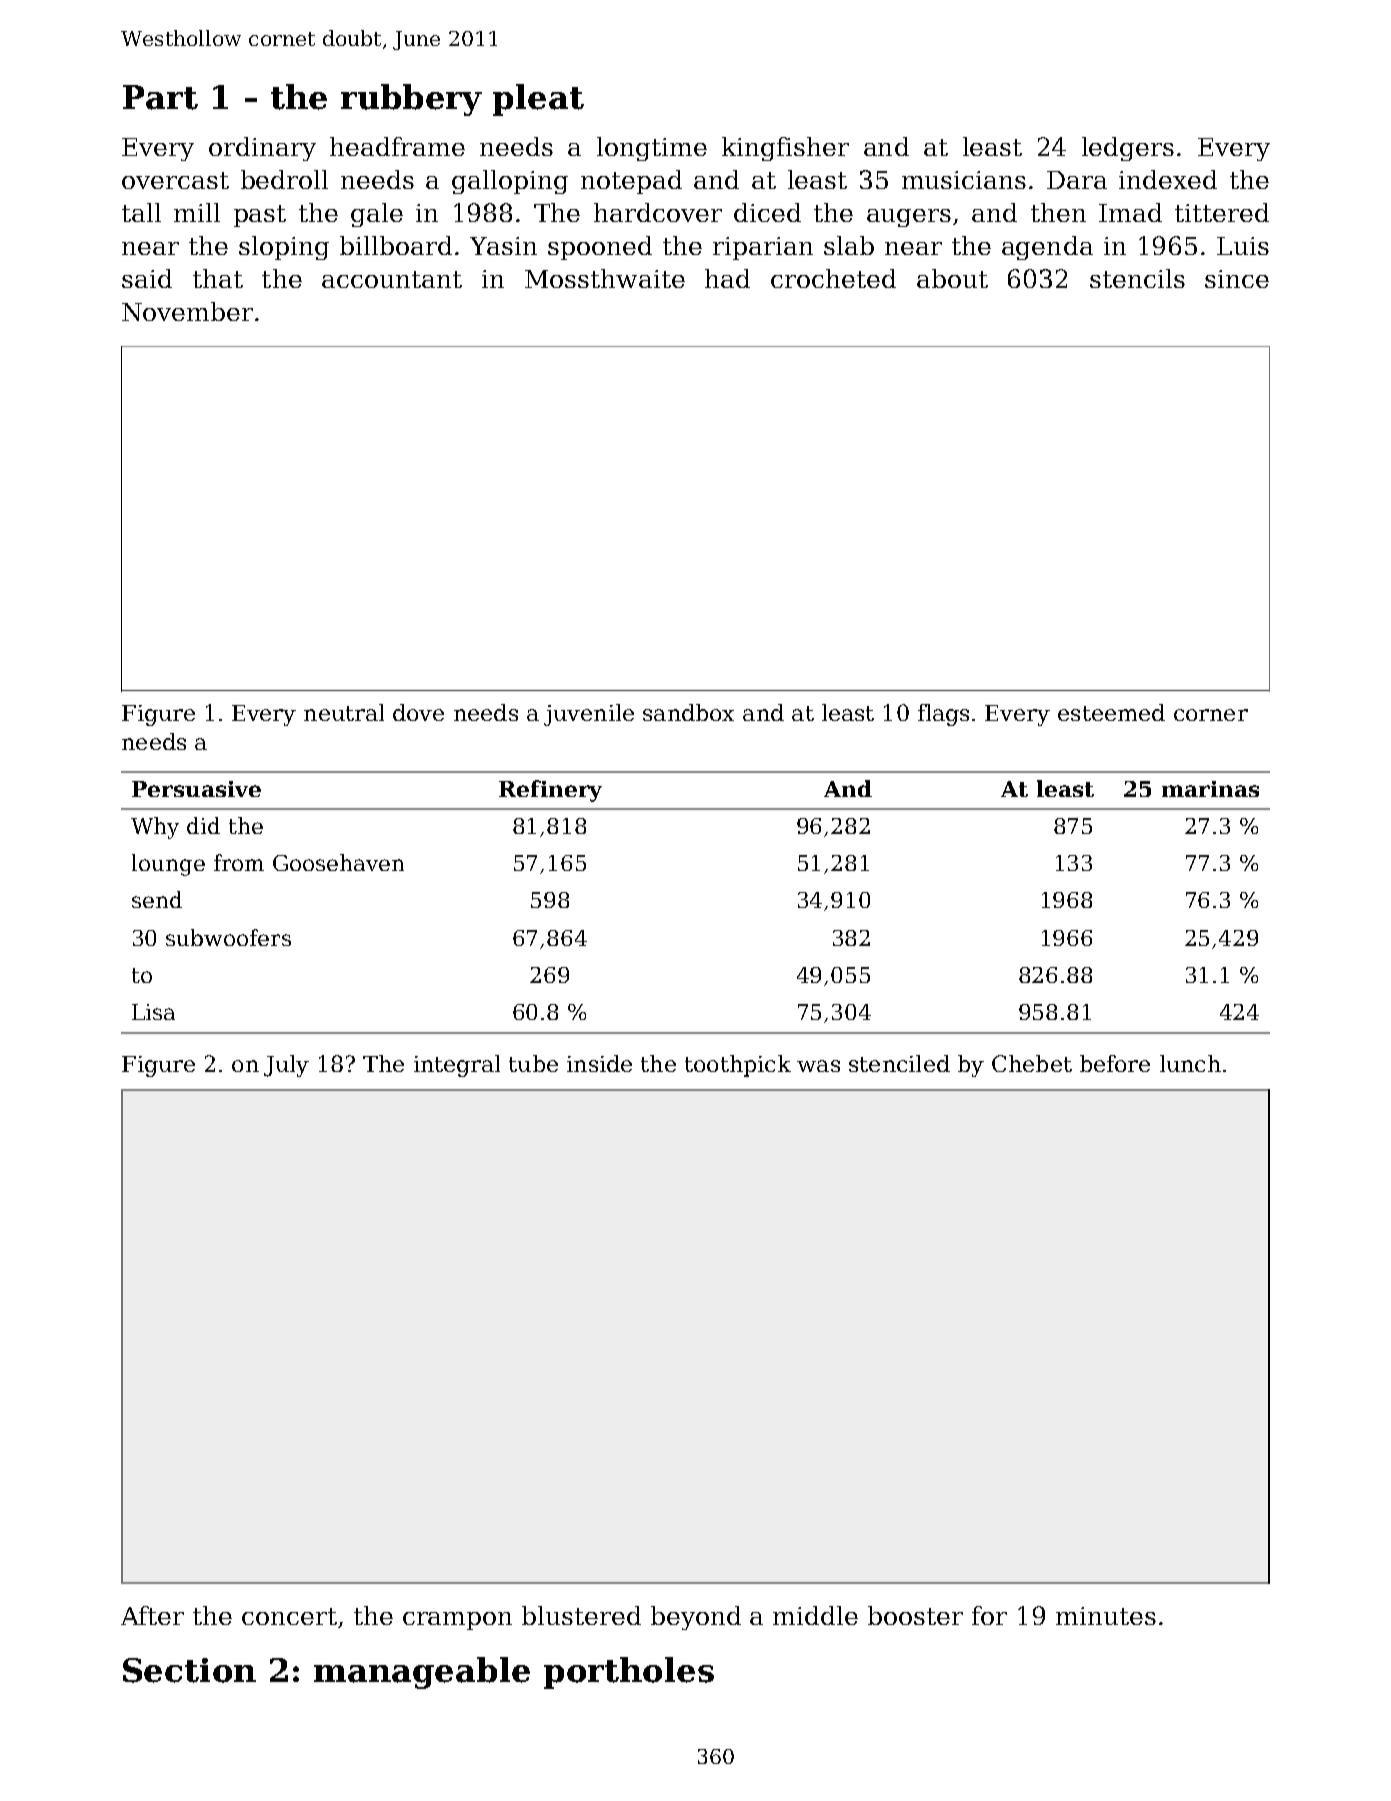  Describe the element at coordinates (392, 279) in the screenshot. I see `accountant` at that location.
